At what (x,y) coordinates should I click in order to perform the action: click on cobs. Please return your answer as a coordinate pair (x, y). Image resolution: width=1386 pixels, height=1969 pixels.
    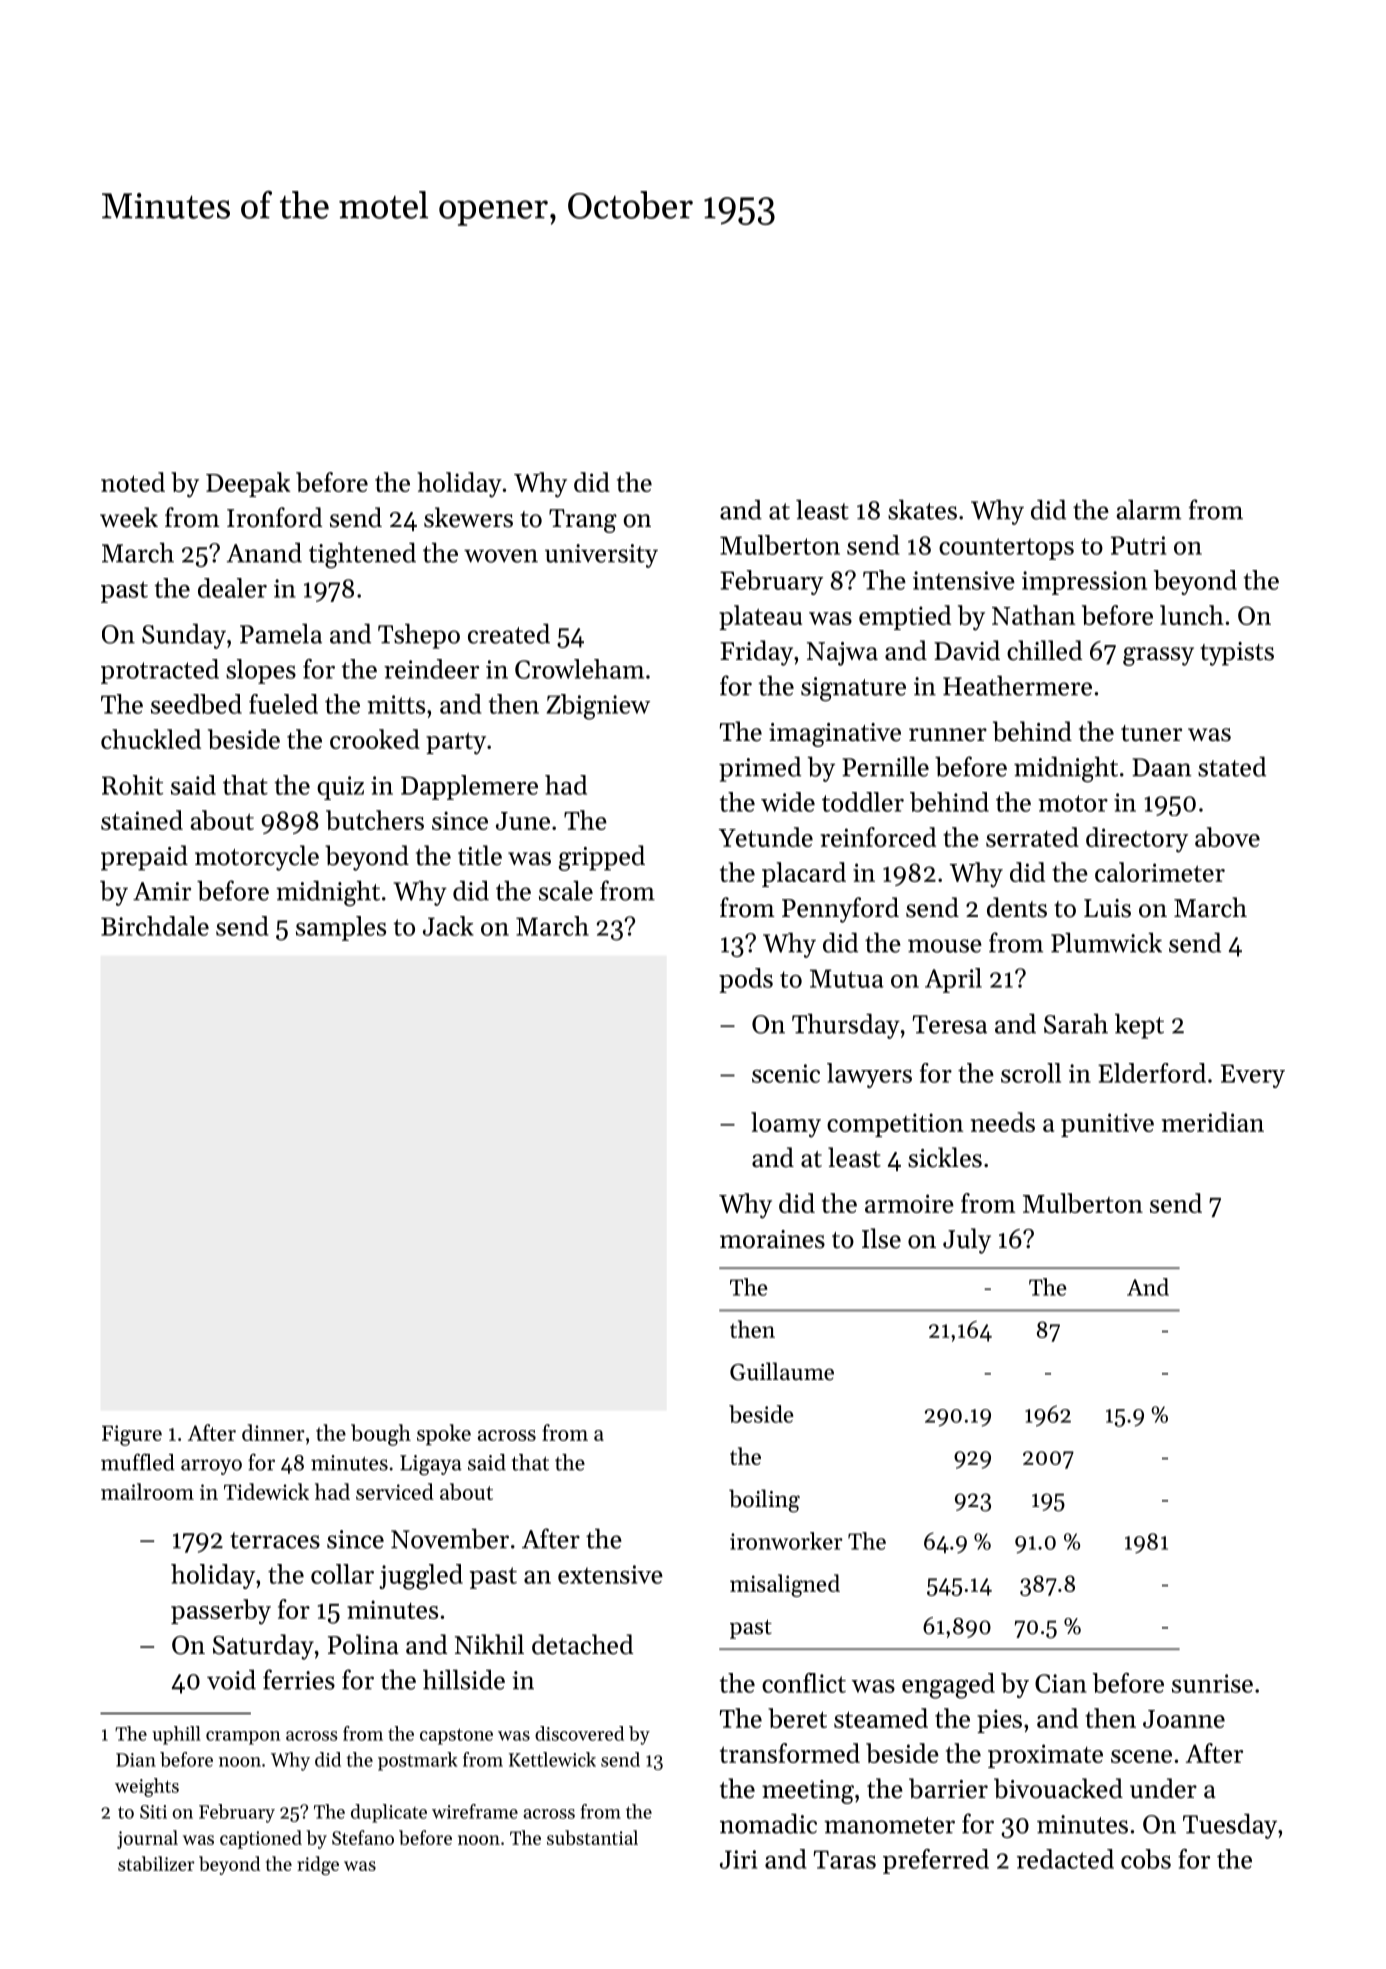
    Looking at the image, I should click on (1146, 1859).
